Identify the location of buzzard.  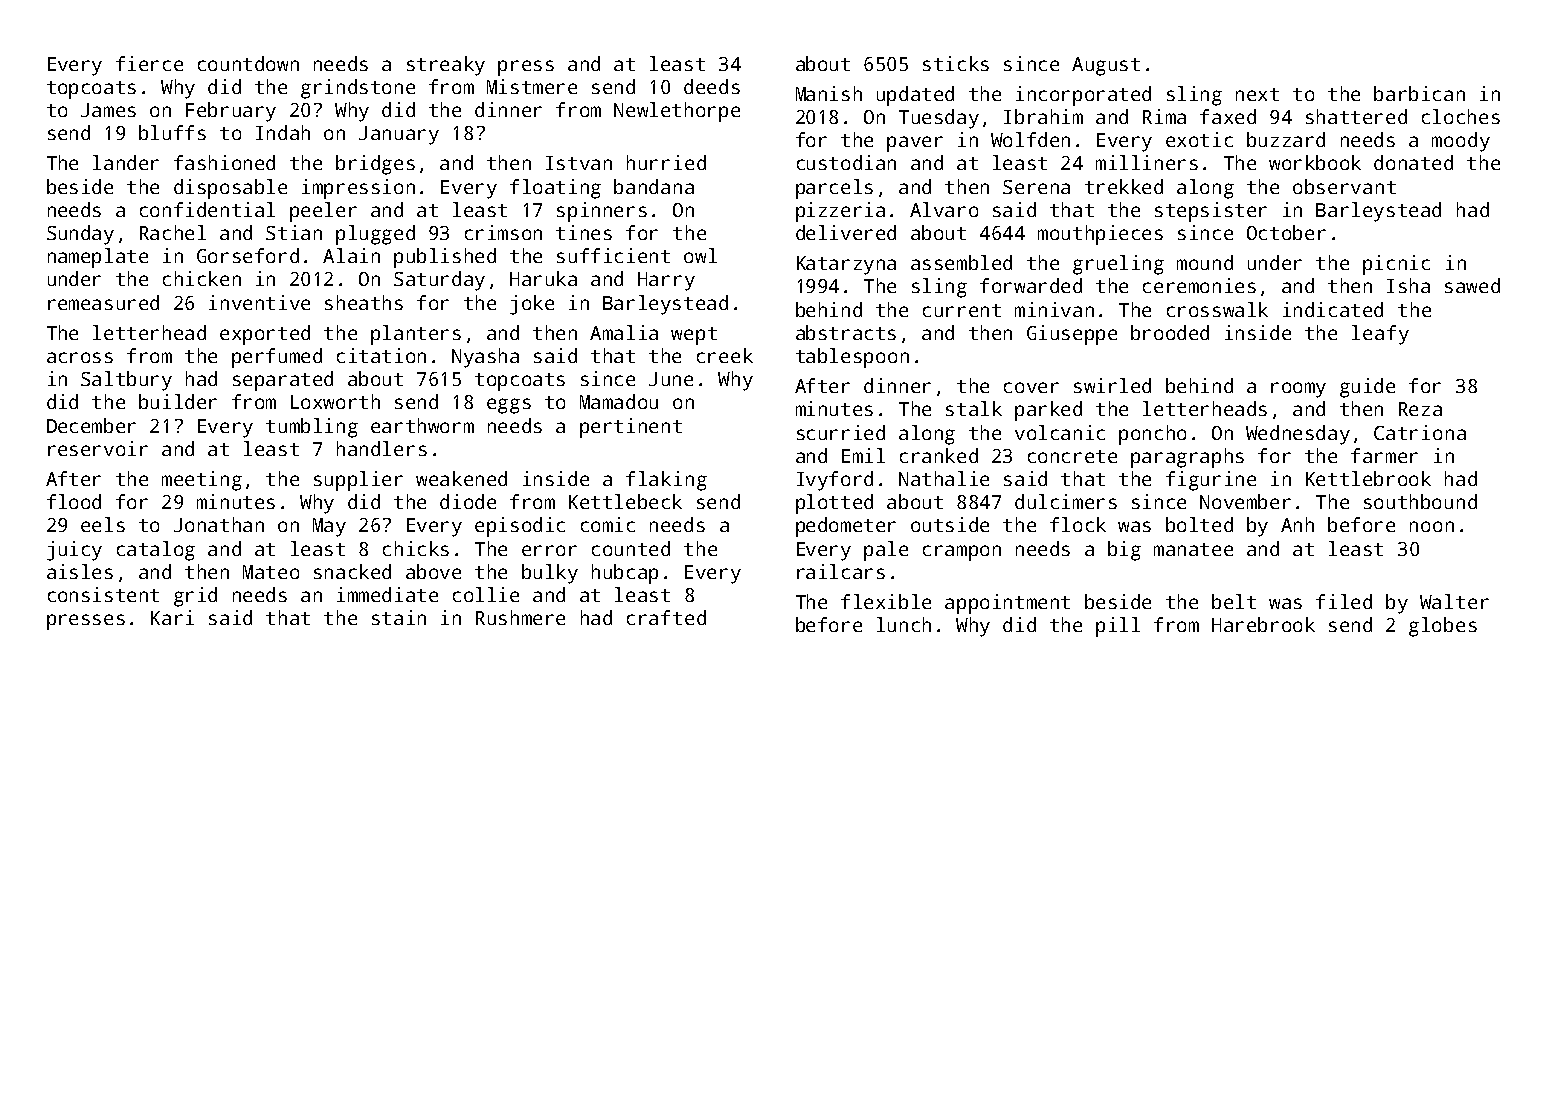
(1286, 139).
